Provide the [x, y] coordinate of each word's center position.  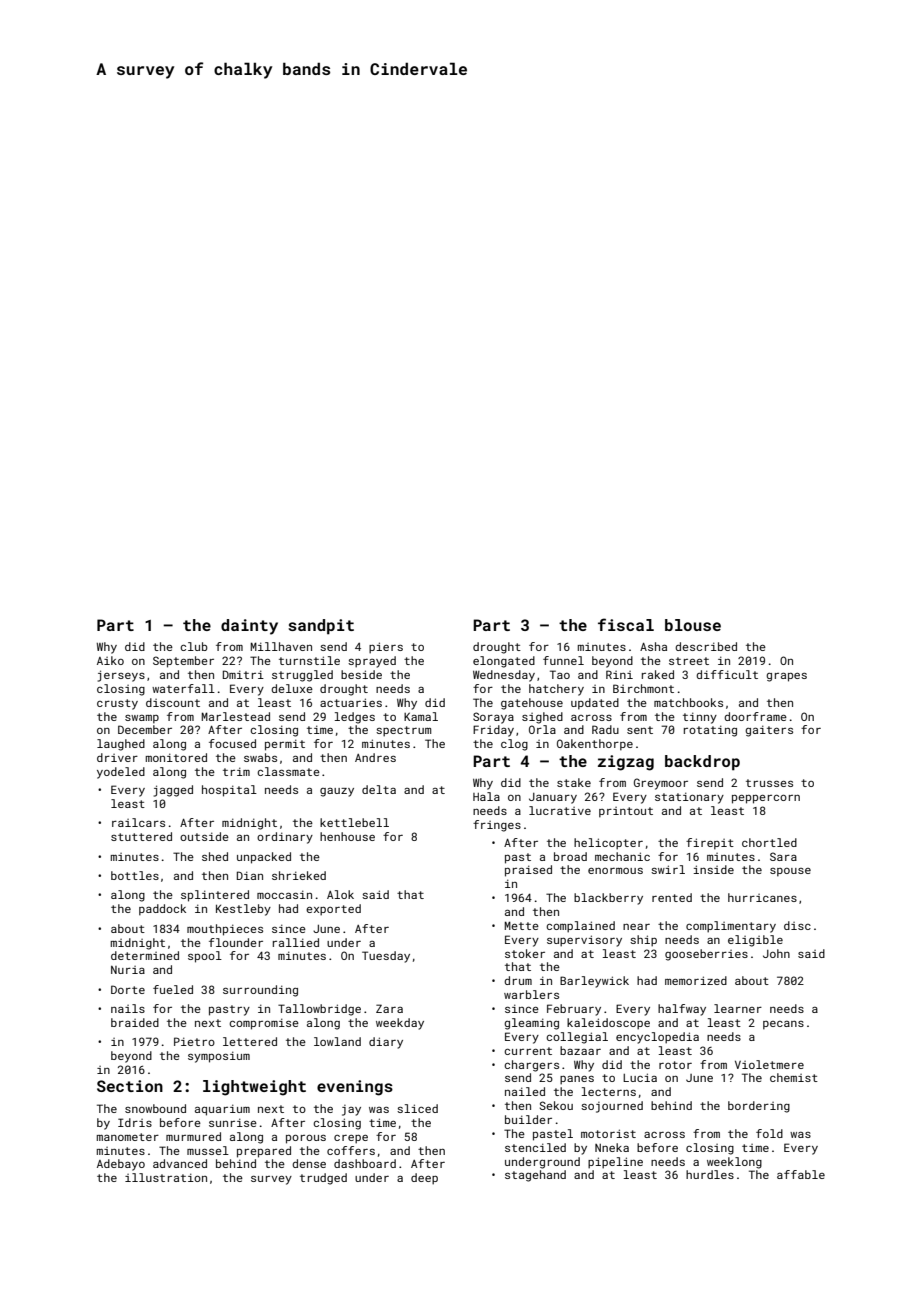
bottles [135, 875]
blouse [693, 625]
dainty [249, 627]
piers [386, 648]
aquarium [222, 1110]
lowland [337, 1041]
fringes [497, 826]
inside [714, 869]
